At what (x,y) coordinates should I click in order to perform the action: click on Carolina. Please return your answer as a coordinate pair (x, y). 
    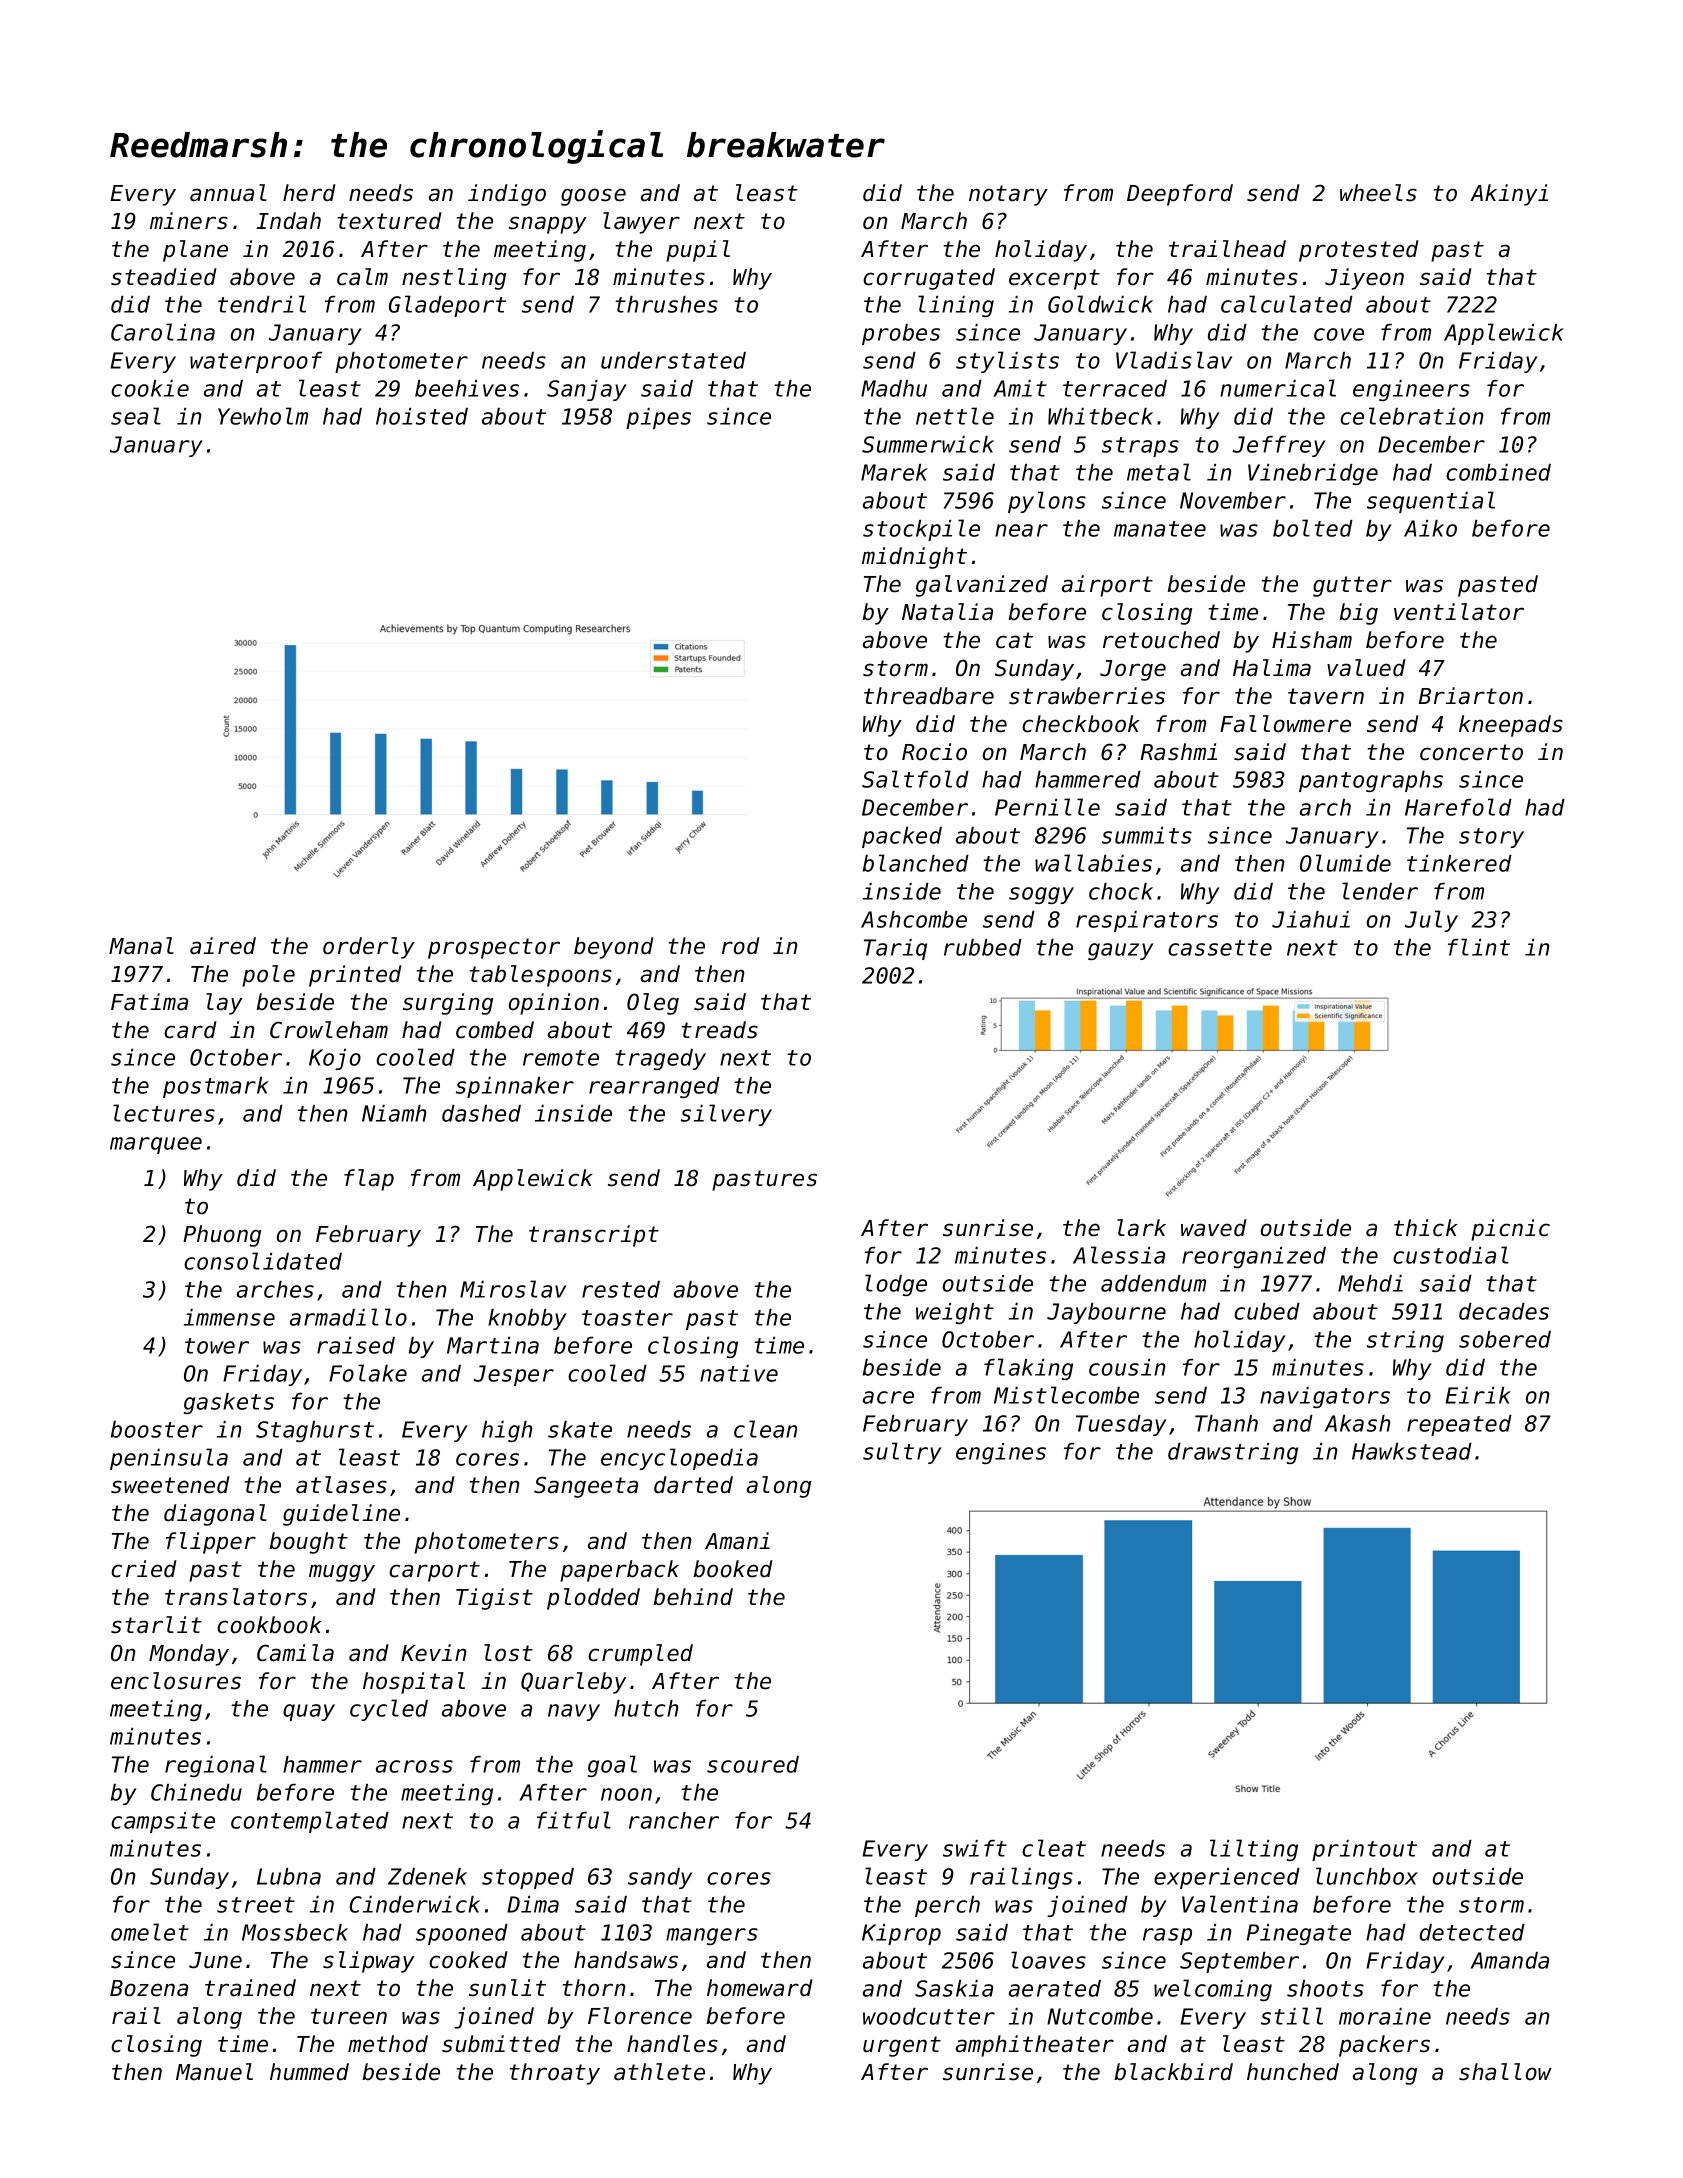
    Looking at the image, I should click on (163, 332).
